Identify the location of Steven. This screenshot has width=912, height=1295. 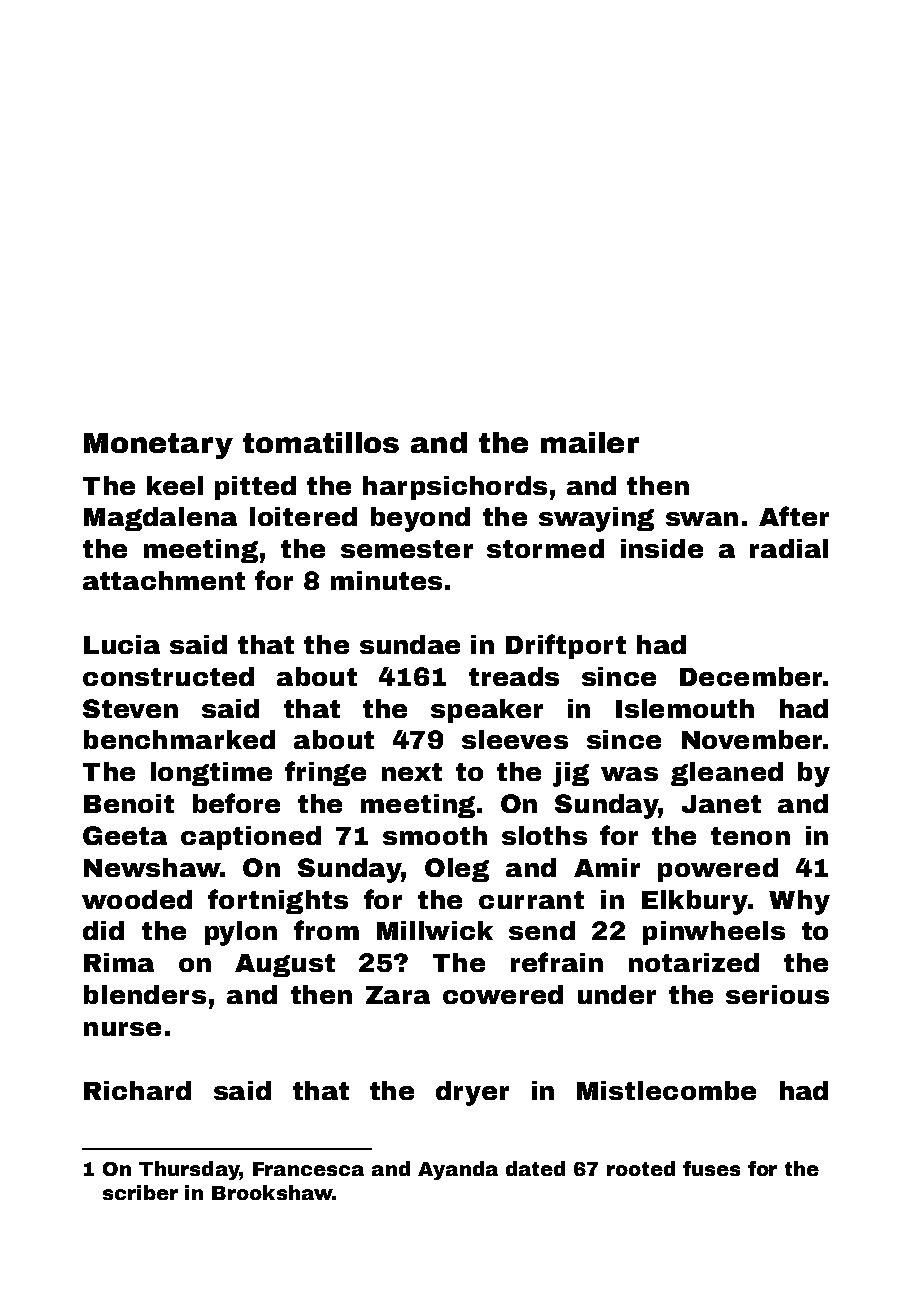
(130, 708).
